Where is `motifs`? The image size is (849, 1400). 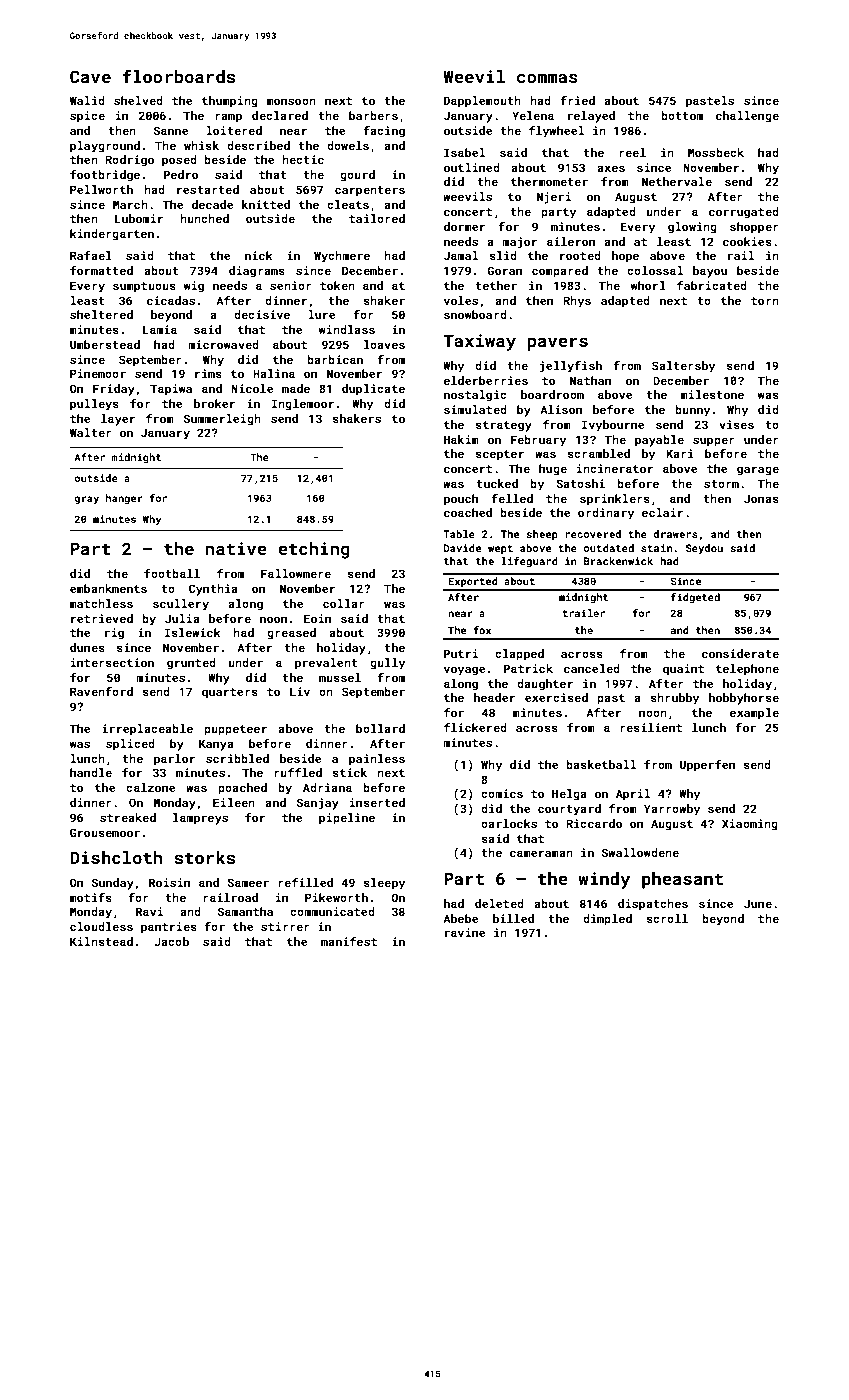 motifs is located at coordinates (91, 897).
